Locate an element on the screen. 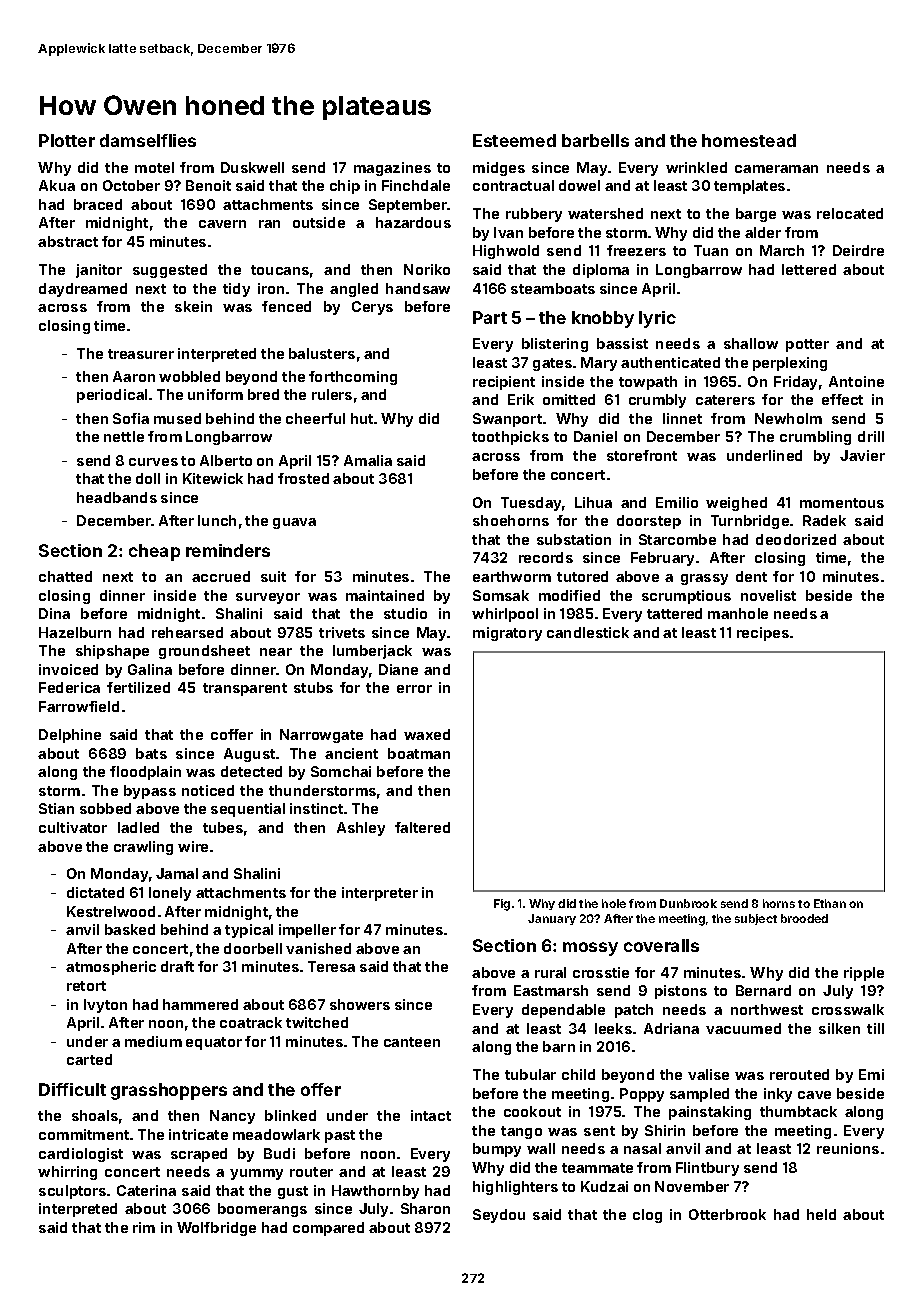 The image size is (924, 1308). damselflies is located at coordinates (148, 140).
